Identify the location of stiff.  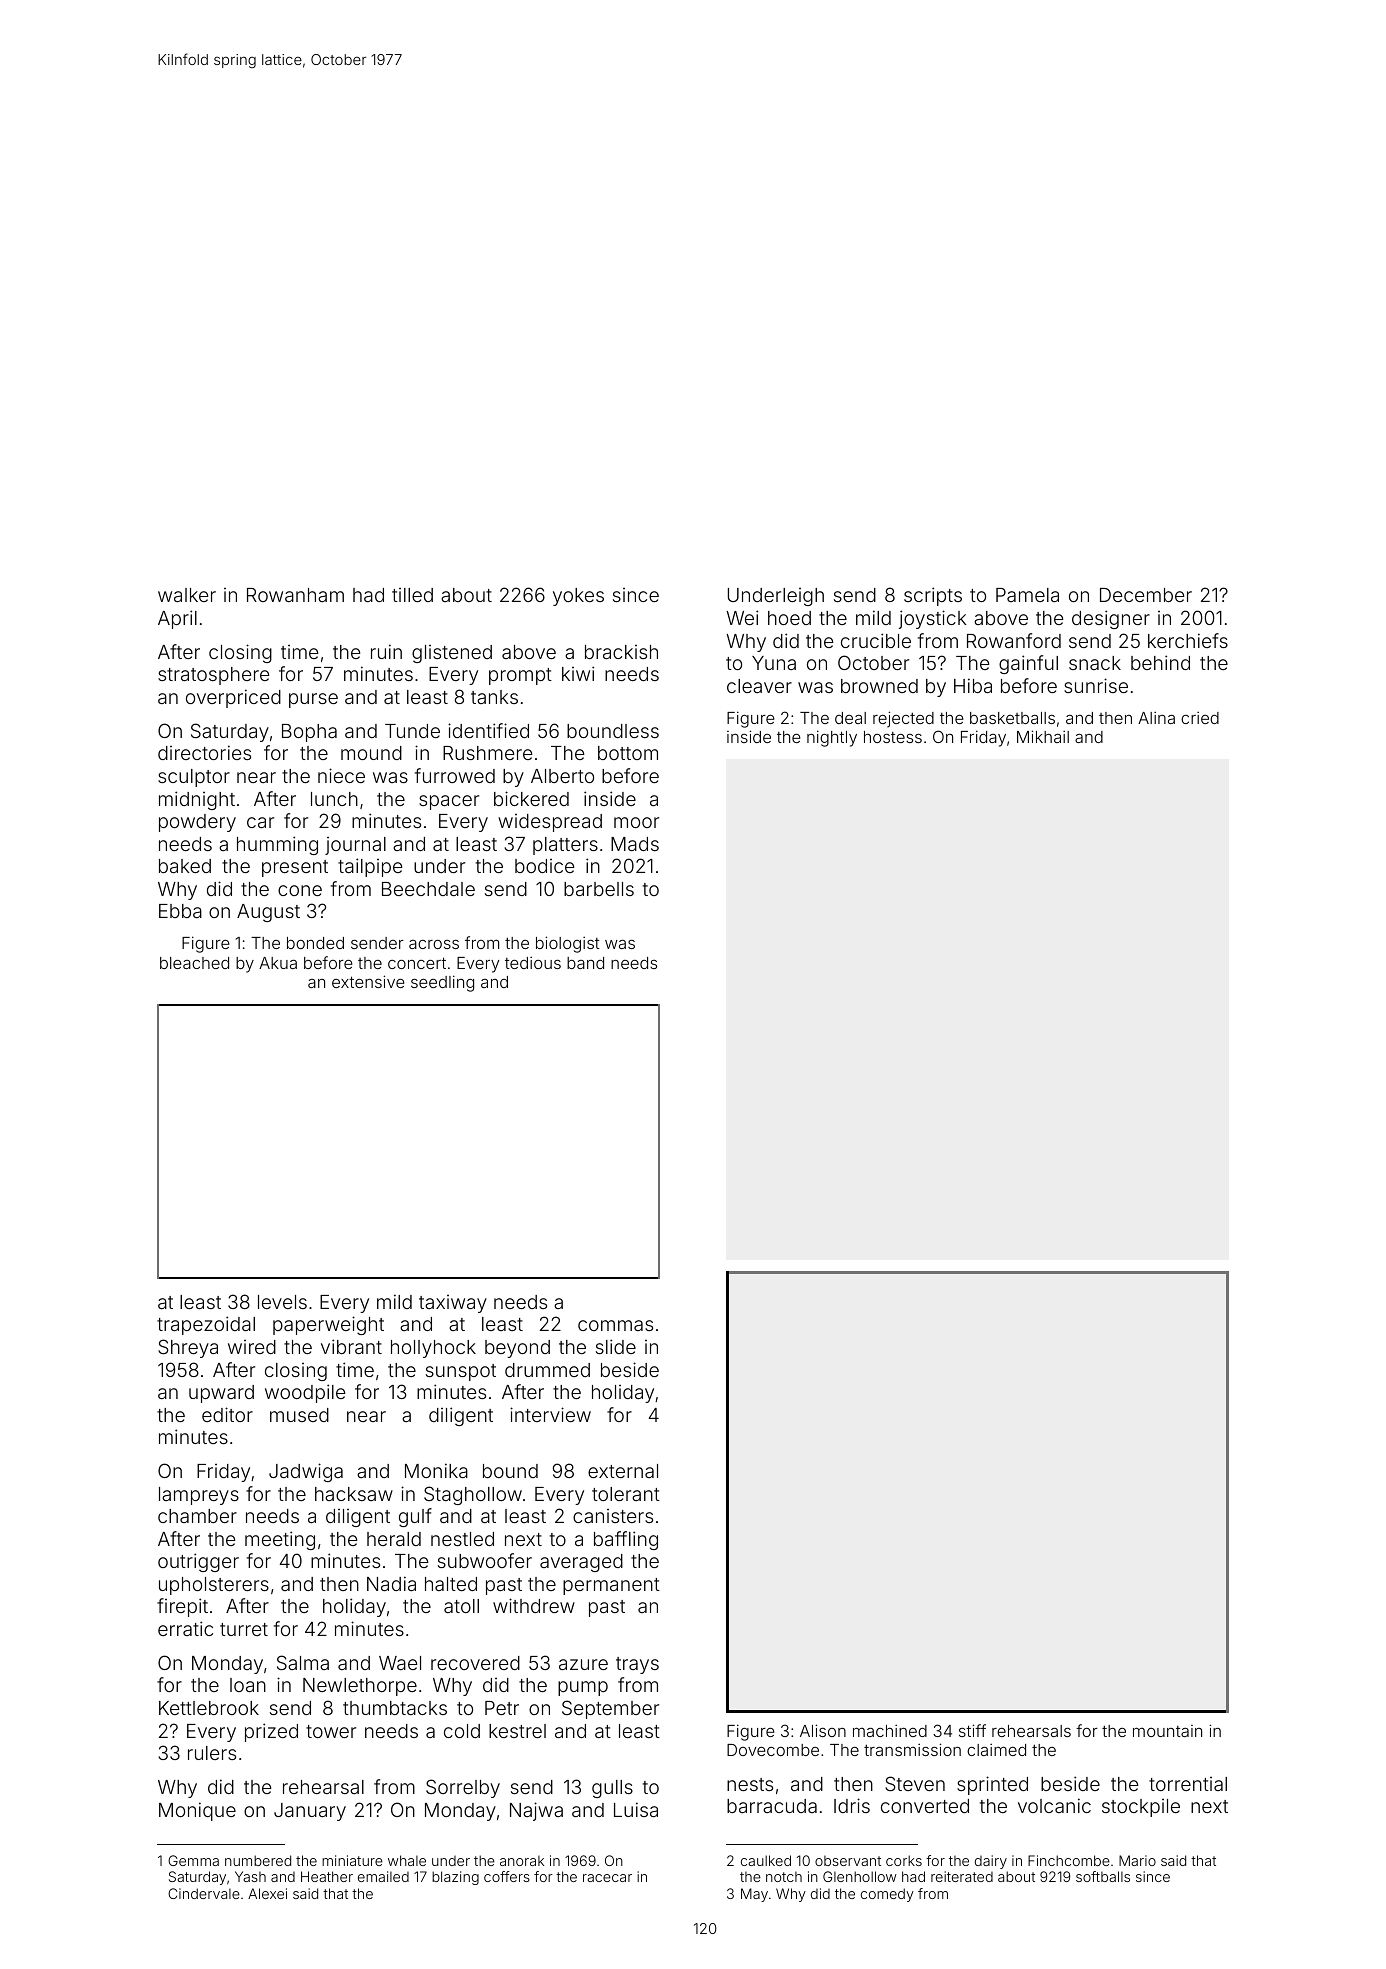
(972, 1730).
